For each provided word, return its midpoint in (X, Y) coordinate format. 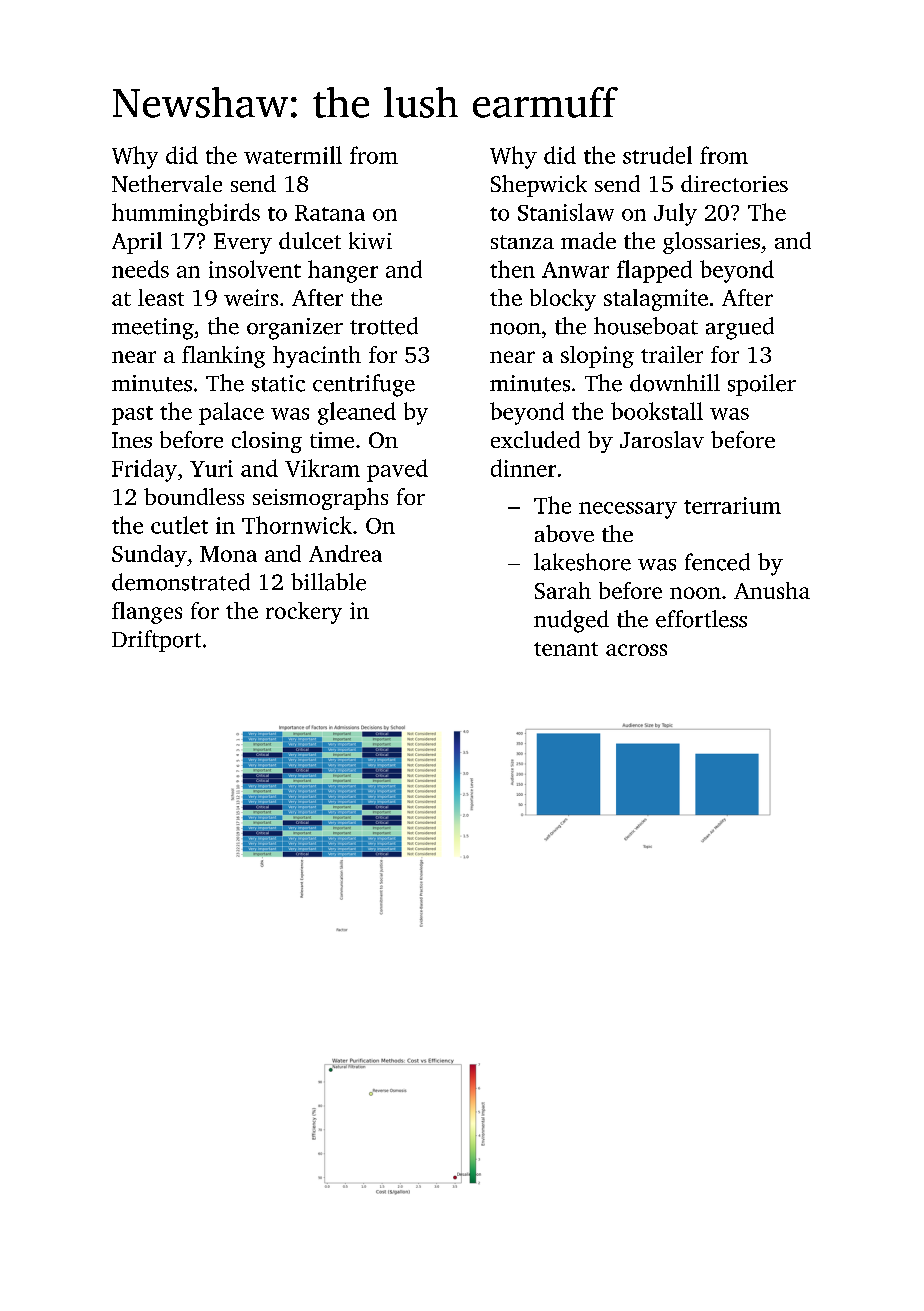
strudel (657, 155)
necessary (628, 510)
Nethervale (167, 183)
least (161, 297)
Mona (228, 554)
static (278, 383)
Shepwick (539, 186)
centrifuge (364, 385)
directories (734, 183)
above (564, 533)
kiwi (370, 240)
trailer (672, 354)
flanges (147, 613)
